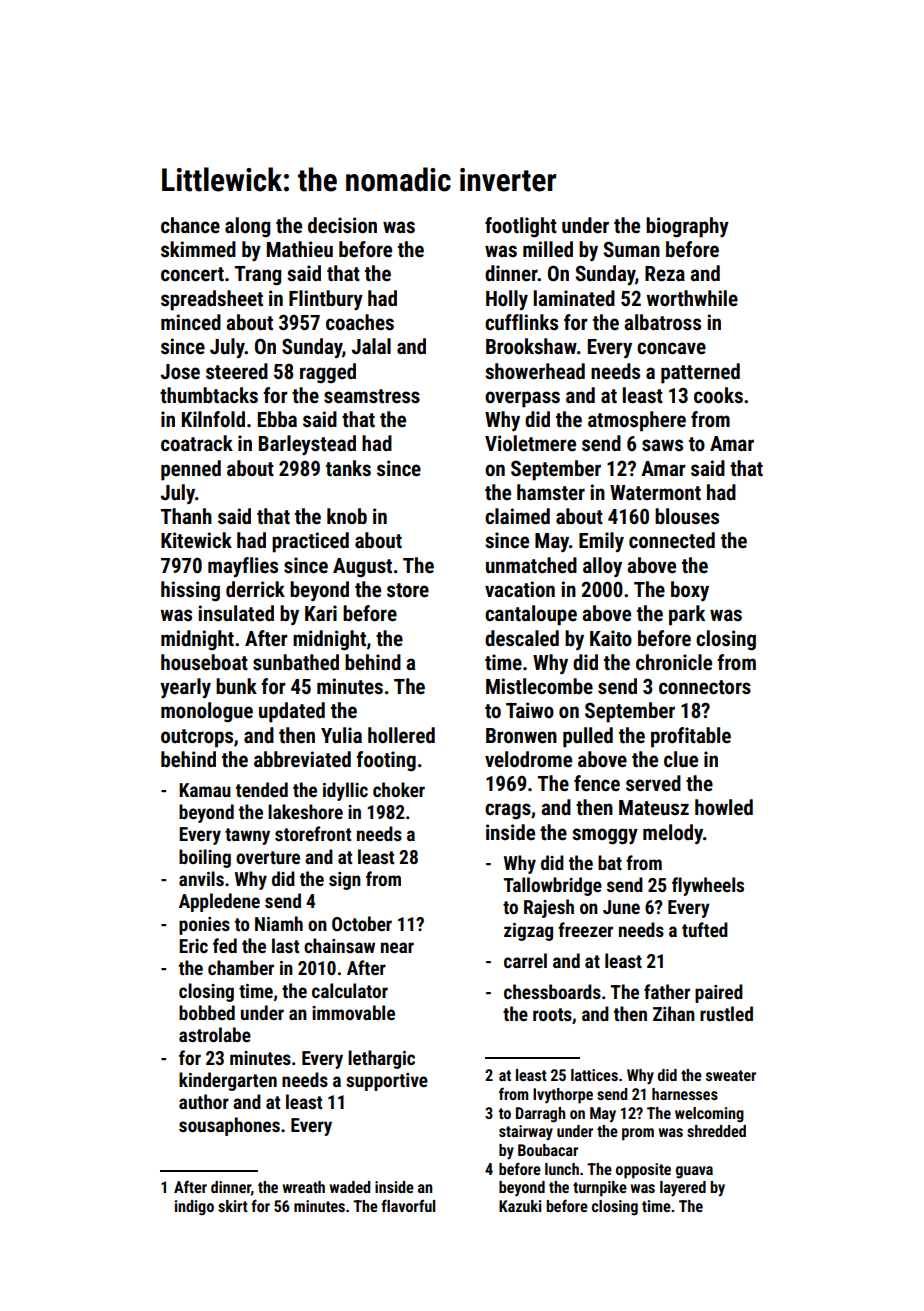 Image resolution: width=924 pixels, height=1311 pixels. I want to click on crags, so click(508, 811).
